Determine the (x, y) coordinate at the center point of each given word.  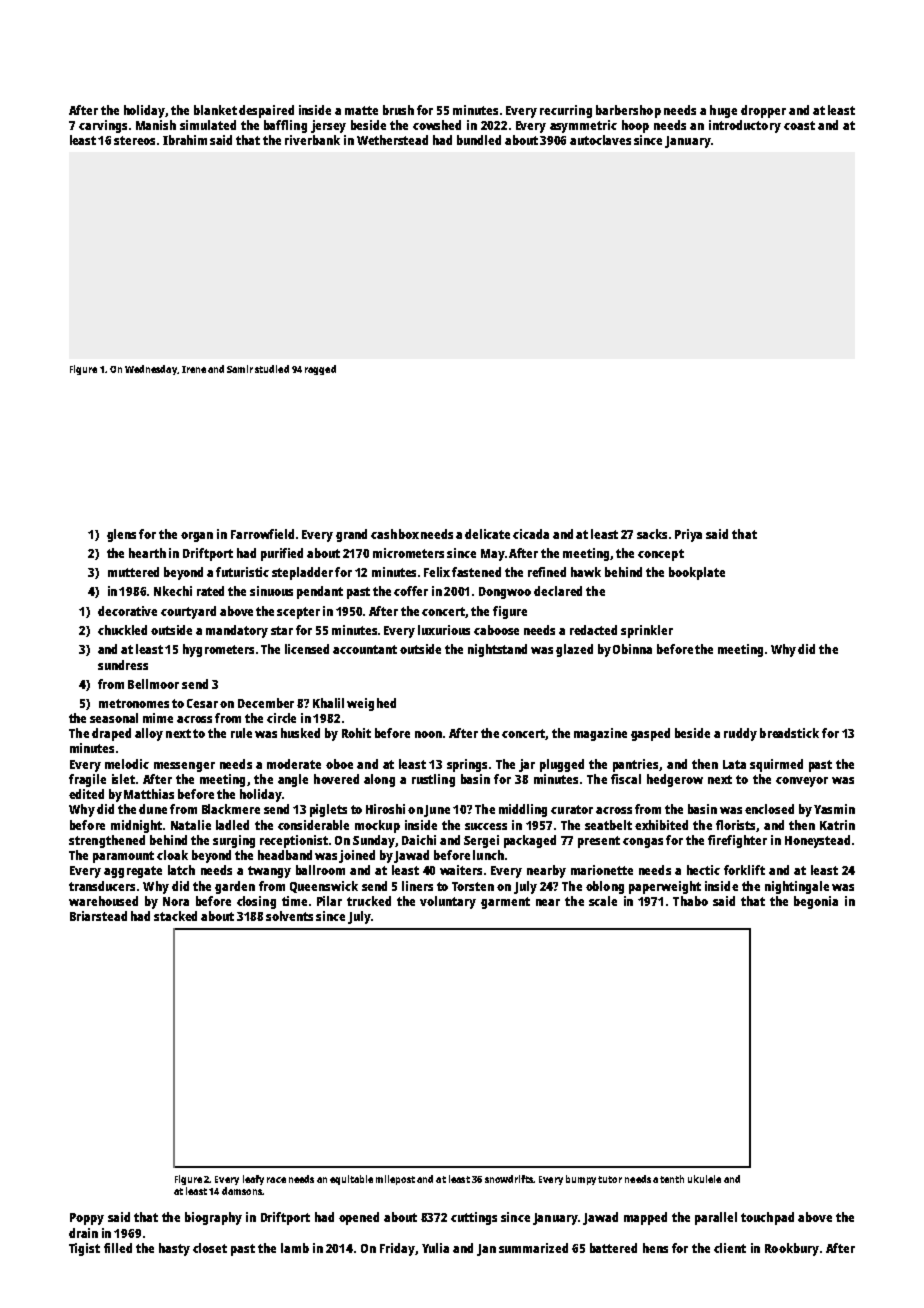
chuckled (122, 630)
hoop (635, 126)
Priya (688, 535)
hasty (174, 1249)
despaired (266, 111)
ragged (320, 370)
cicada (531, 534)
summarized (533, 1248)
